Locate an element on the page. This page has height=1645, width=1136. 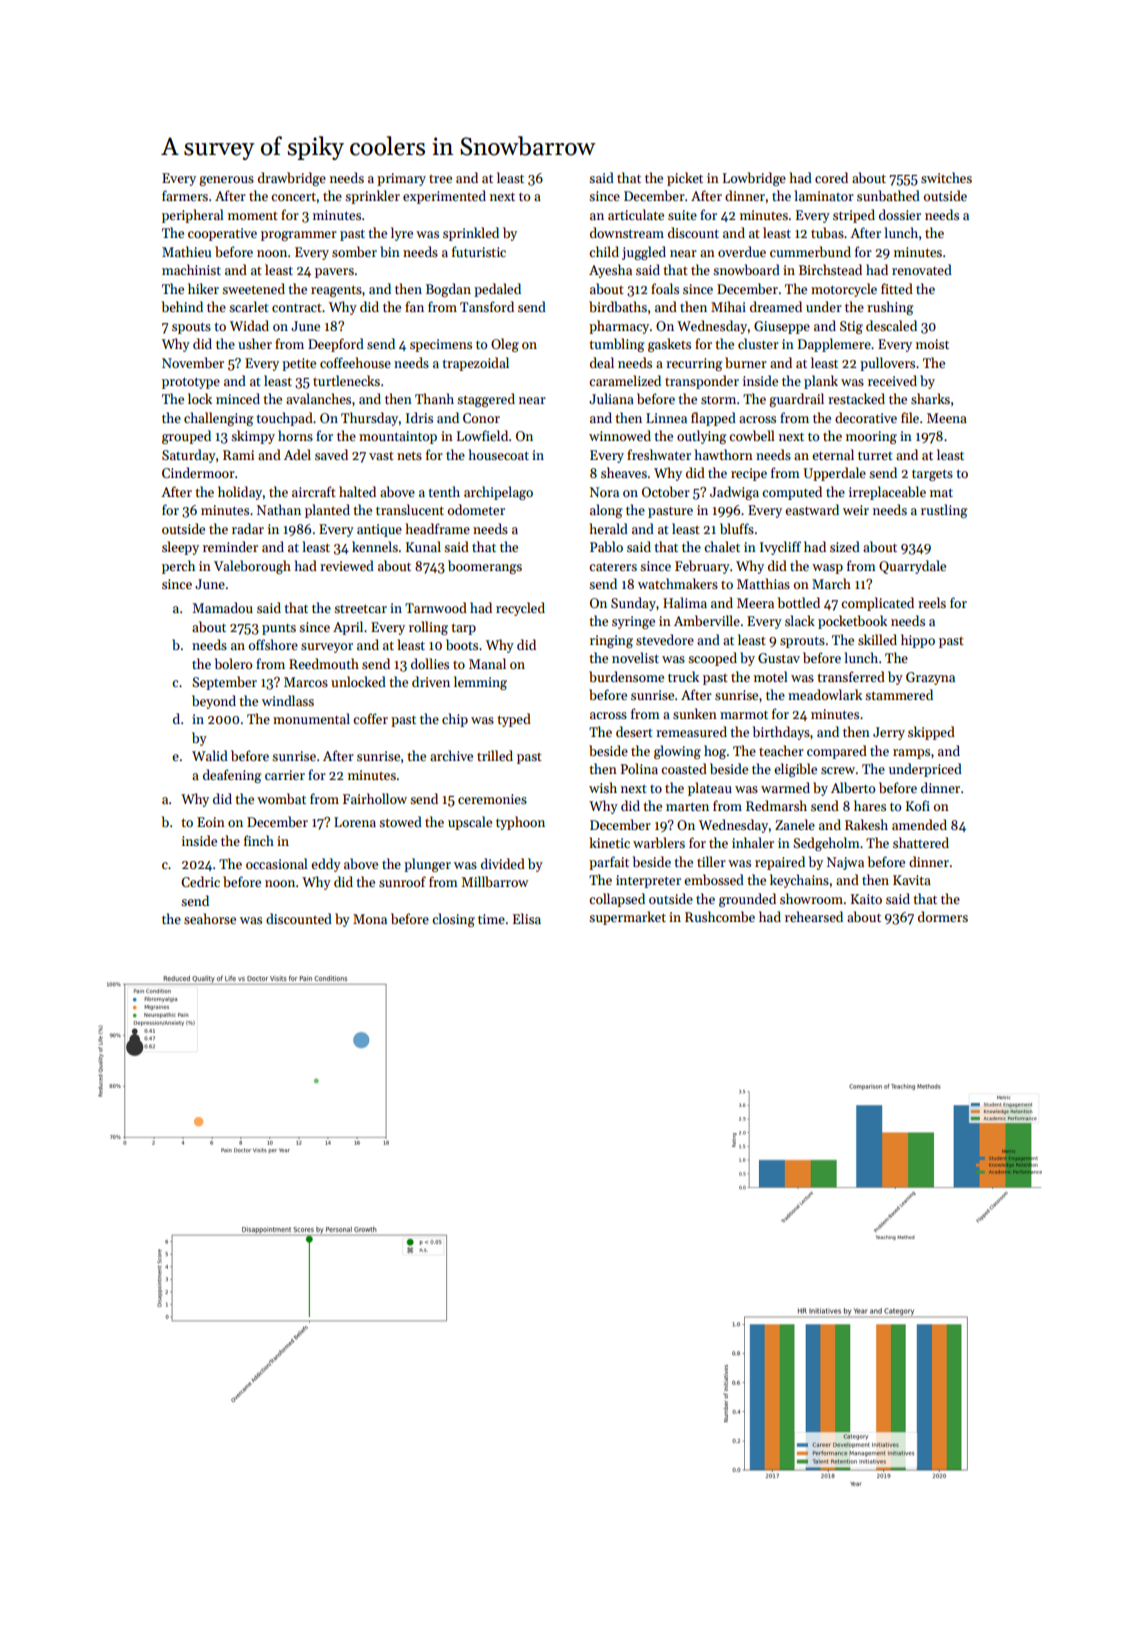
Walid is located at coordinates (210, 755).
